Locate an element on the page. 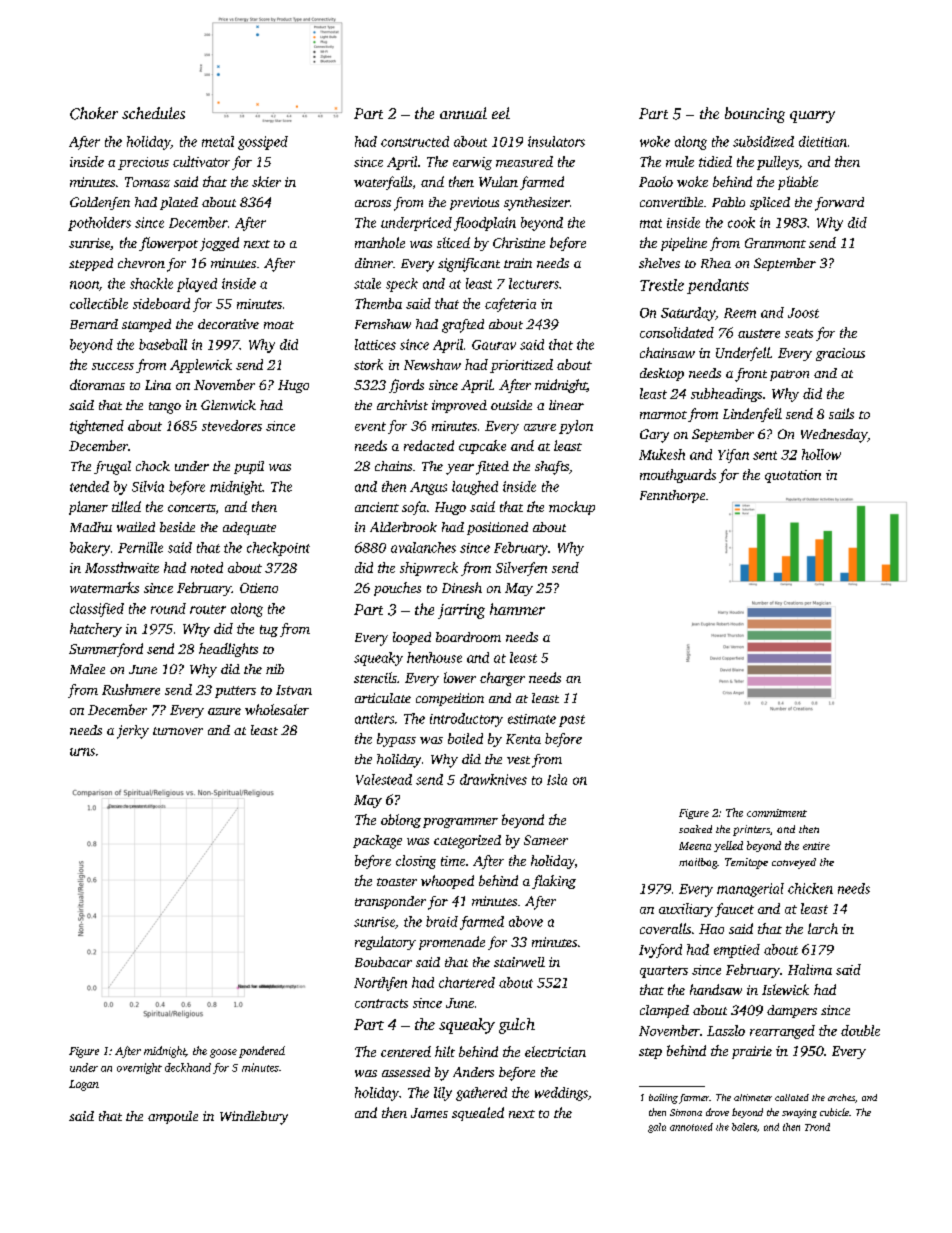  pondered is located at coordinates (262, 1052).
